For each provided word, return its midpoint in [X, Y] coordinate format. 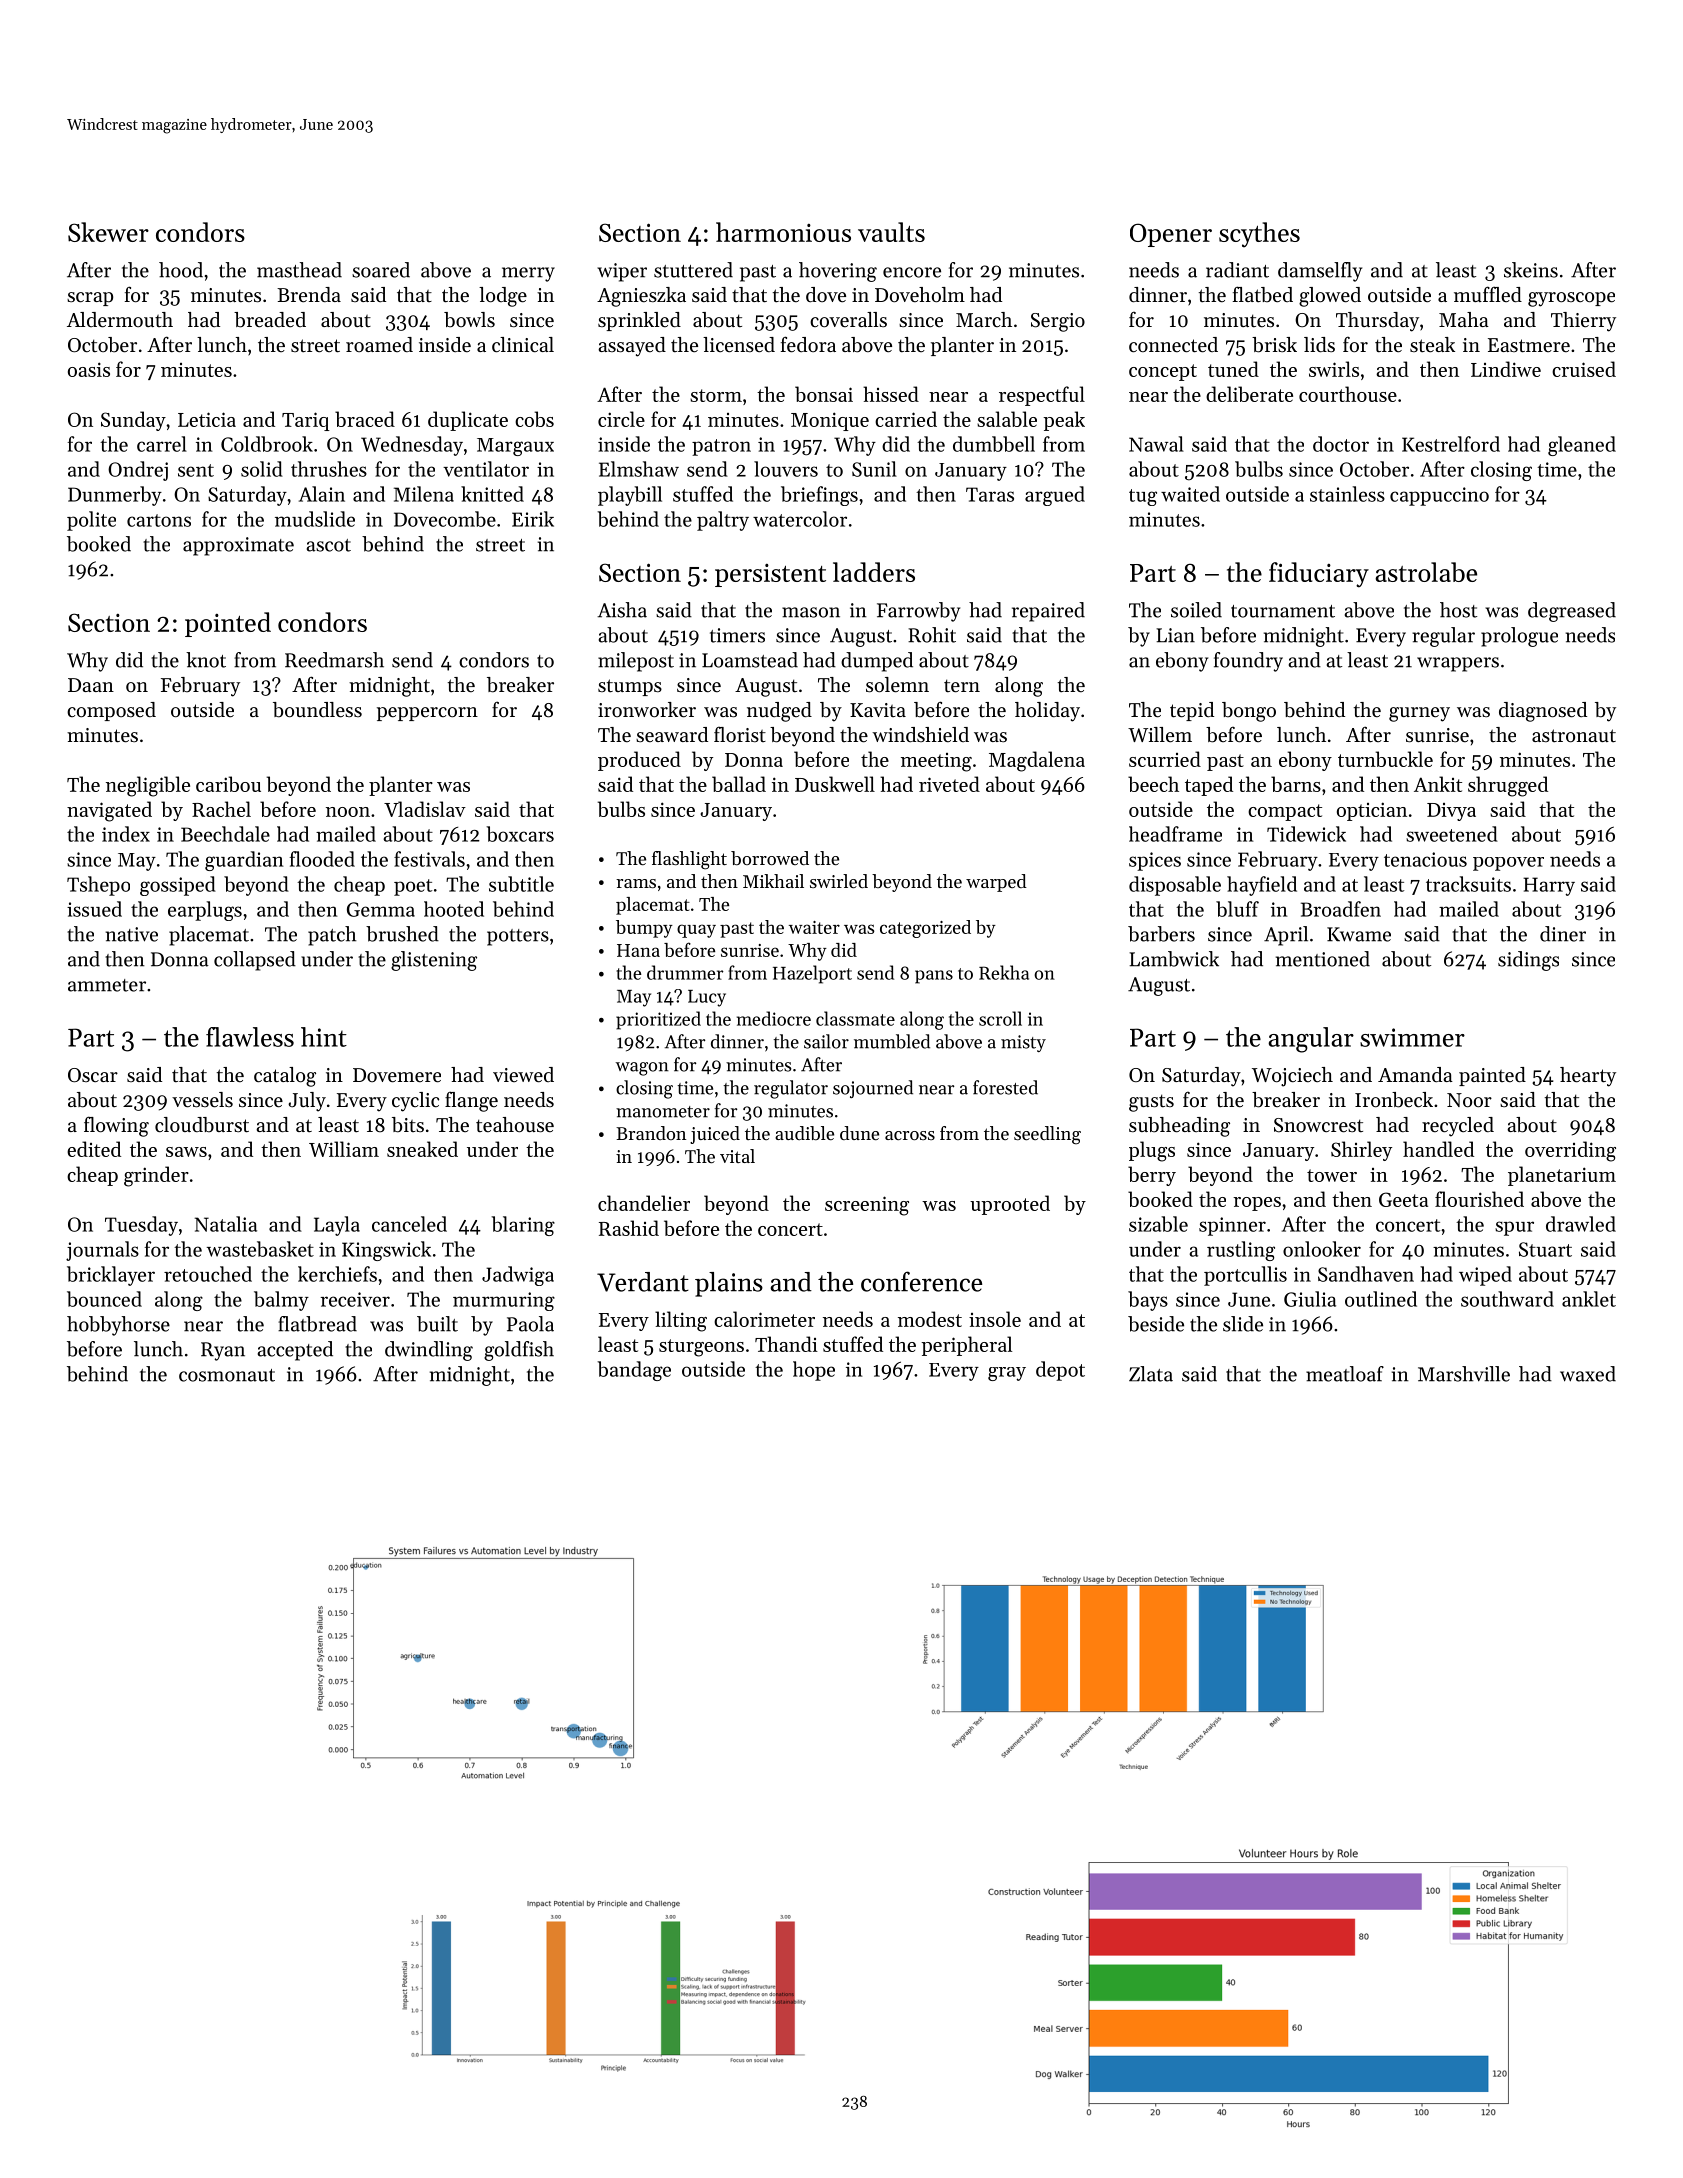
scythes [1259, 235]
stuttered [693, 270]
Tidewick [1306, 834]
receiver [355, 1299]
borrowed [770, 858]
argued [1055, 496]
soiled [1196, 610]
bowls [469, 320]
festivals [429, 859]
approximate [238, 546]
